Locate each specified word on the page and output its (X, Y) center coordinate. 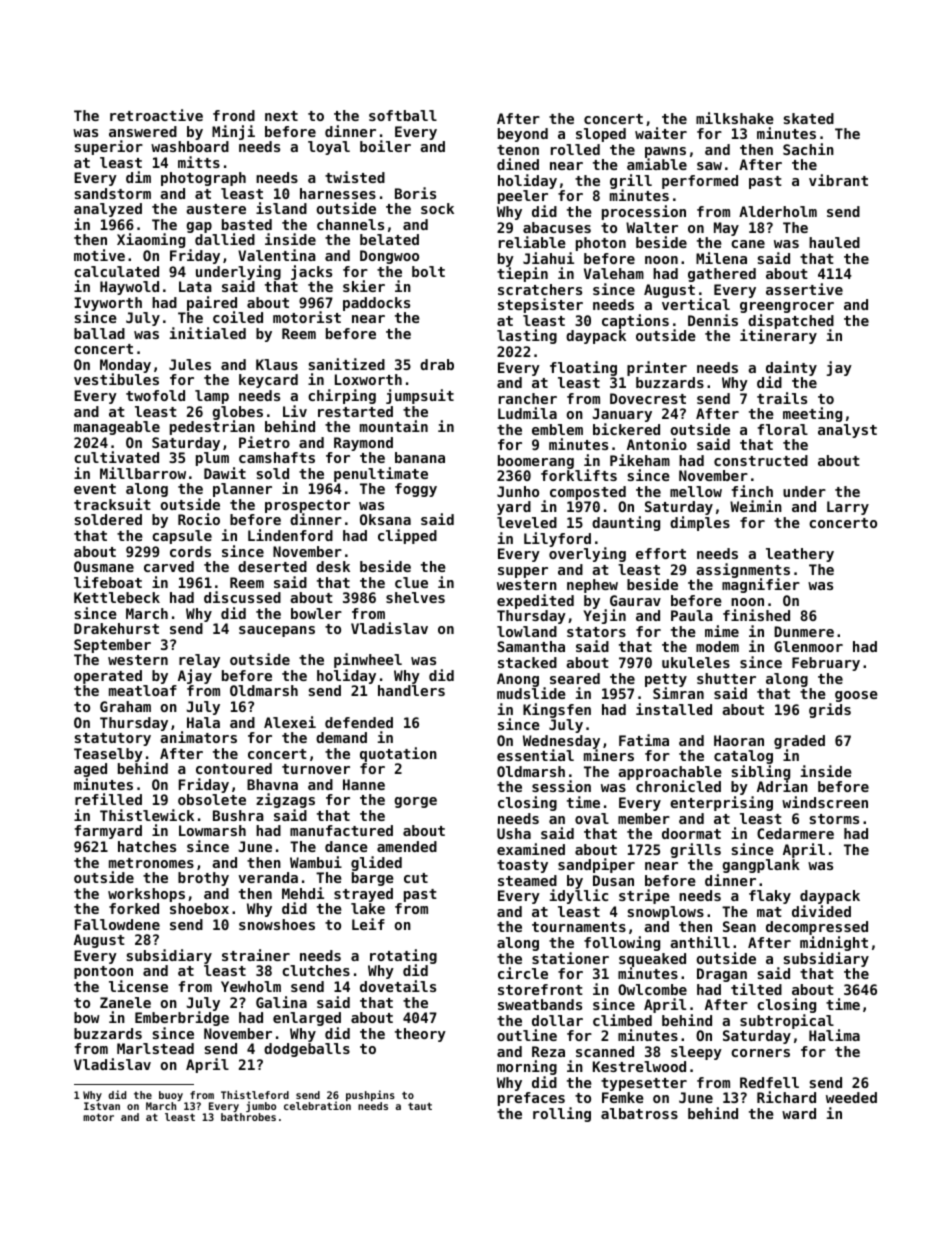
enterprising (721, 803)
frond (234, 115)
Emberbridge (182, 1018)
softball (403, 115)
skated (808, 118)
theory (420, 1035)
